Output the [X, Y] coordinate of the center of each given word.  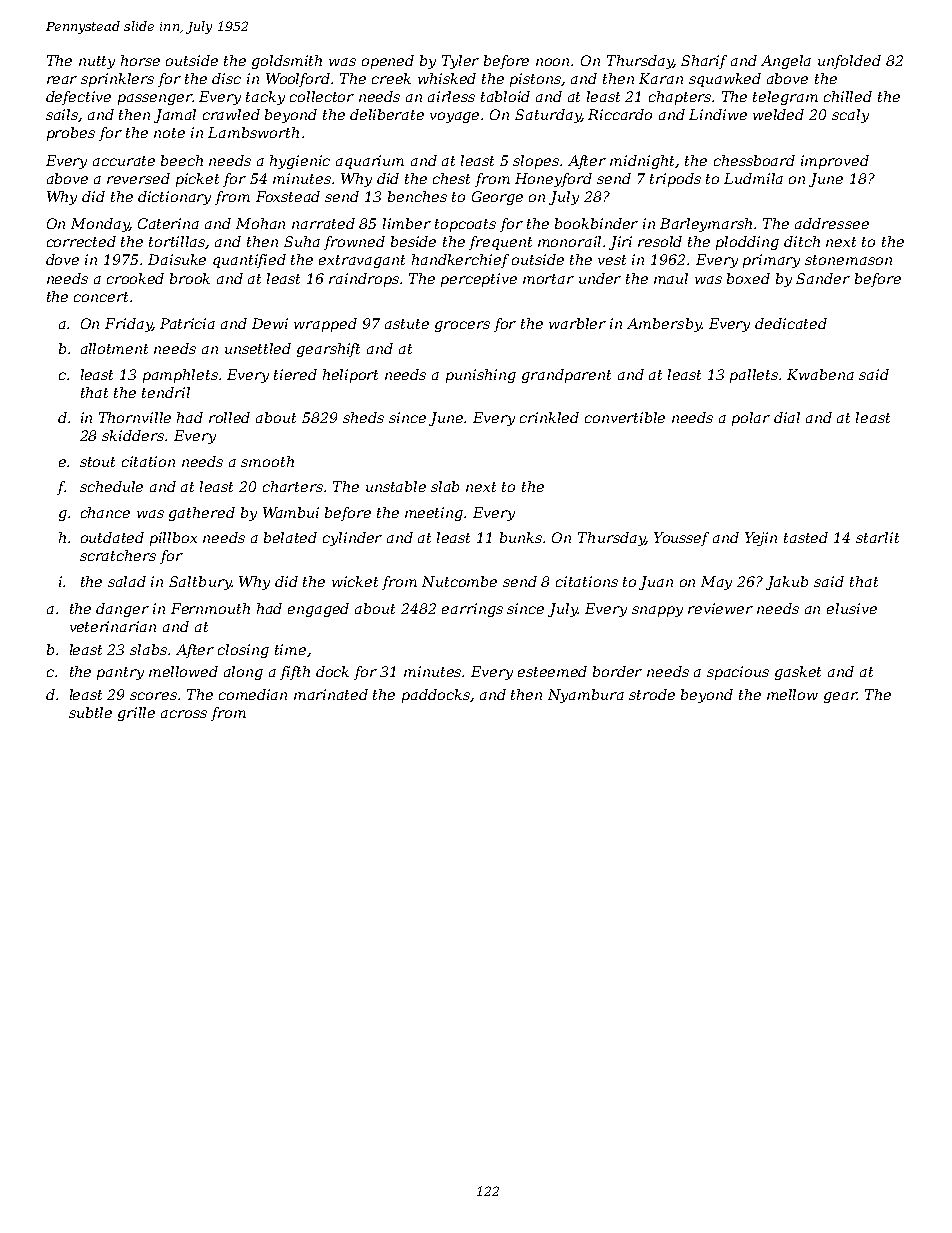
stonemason [848, 260]
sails [62, 115]
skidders [133, 435]
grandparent [566, 376]
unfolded [849, 62]
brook [190, 278]
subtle [90, 712]
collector [322, 96]
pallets [754, 376]
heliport [350, 376]
